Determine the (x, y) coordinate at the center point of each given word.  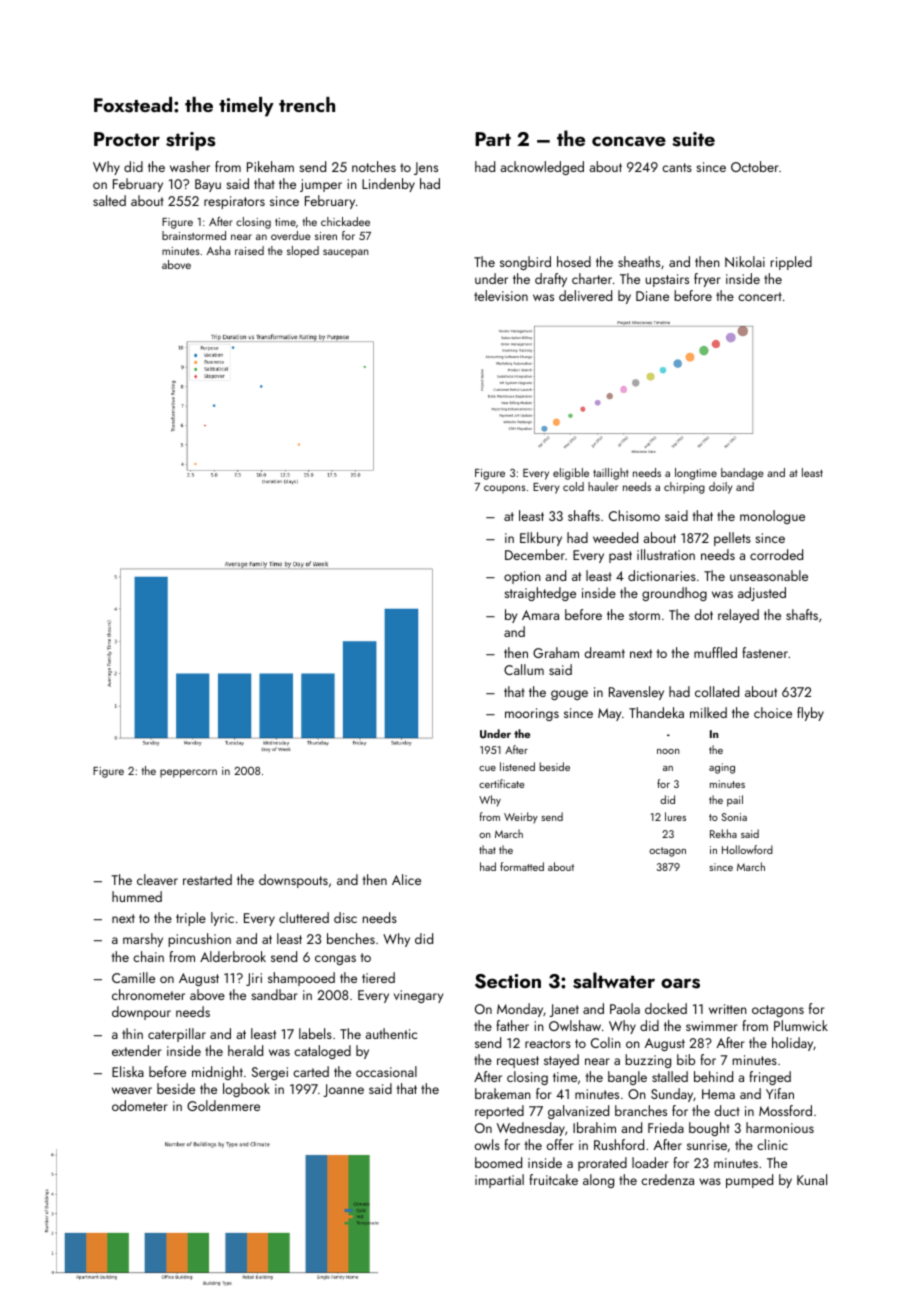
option (522, 577)
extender (137, 1050)
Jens (426, 168)
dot (704, 614)
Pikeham (270, 166)
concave (629, 141)
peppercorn (188, 773)
